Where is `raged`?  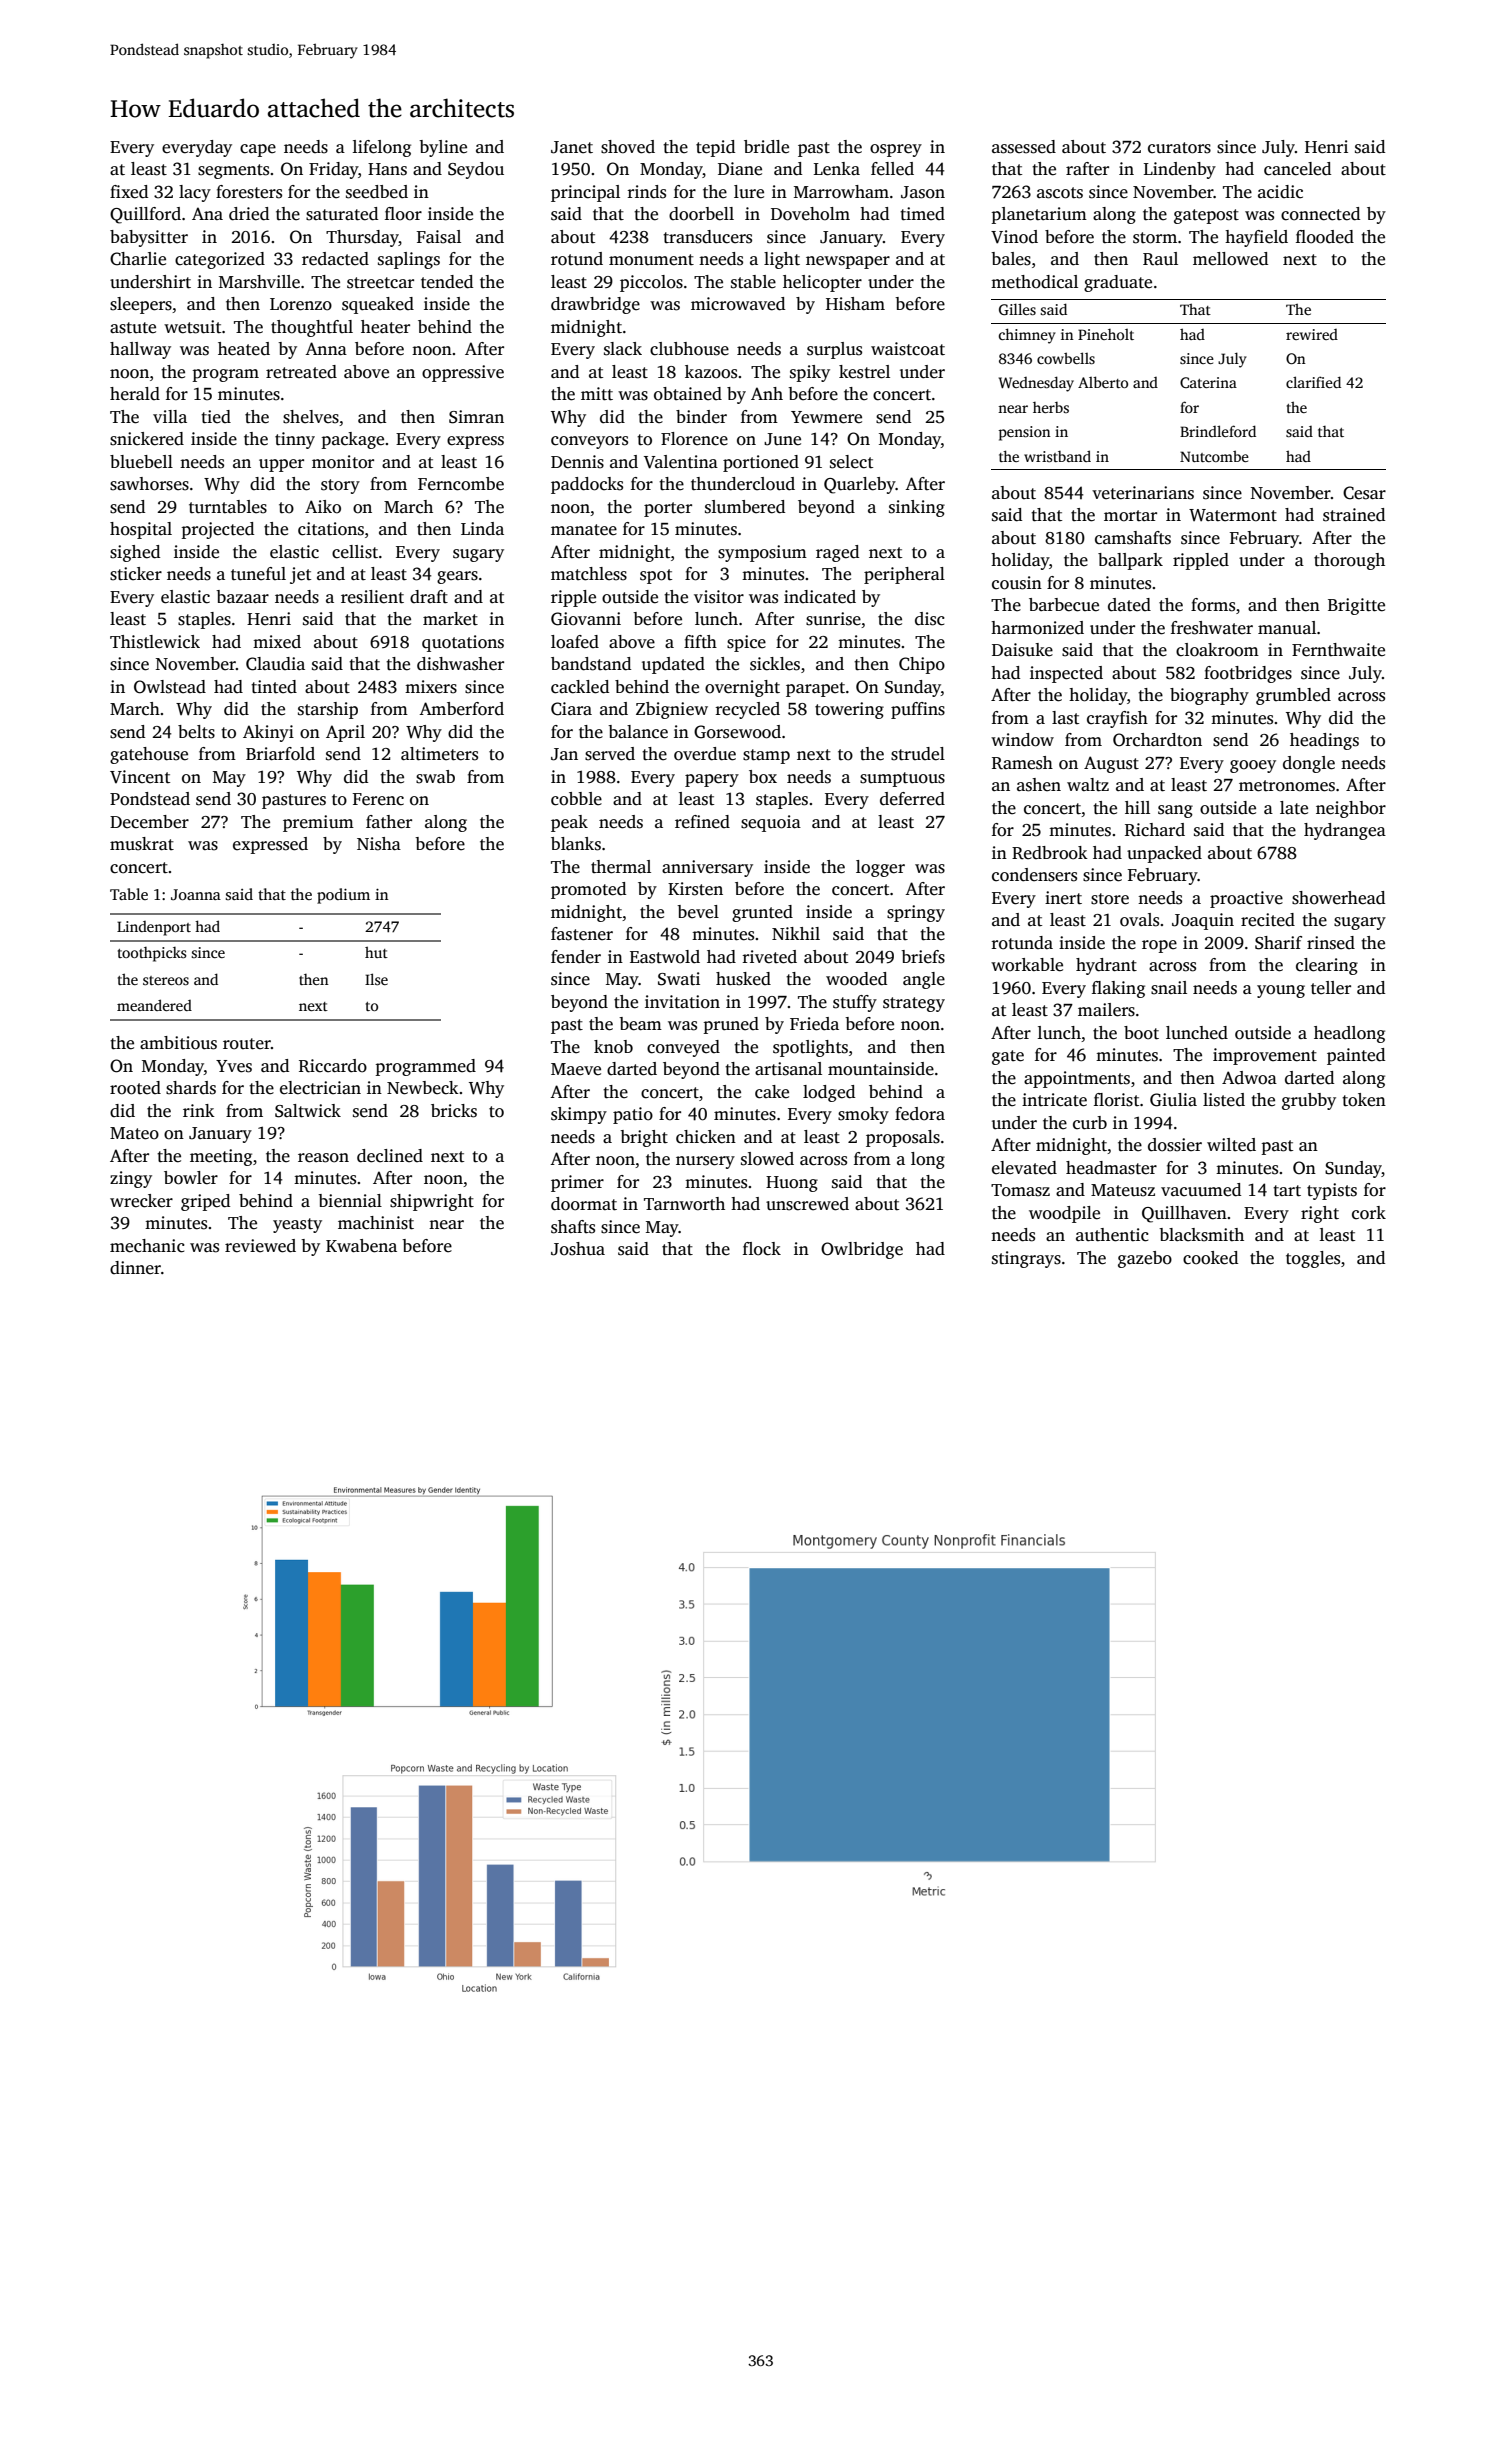 raged is located at coordinates (837, 553).
